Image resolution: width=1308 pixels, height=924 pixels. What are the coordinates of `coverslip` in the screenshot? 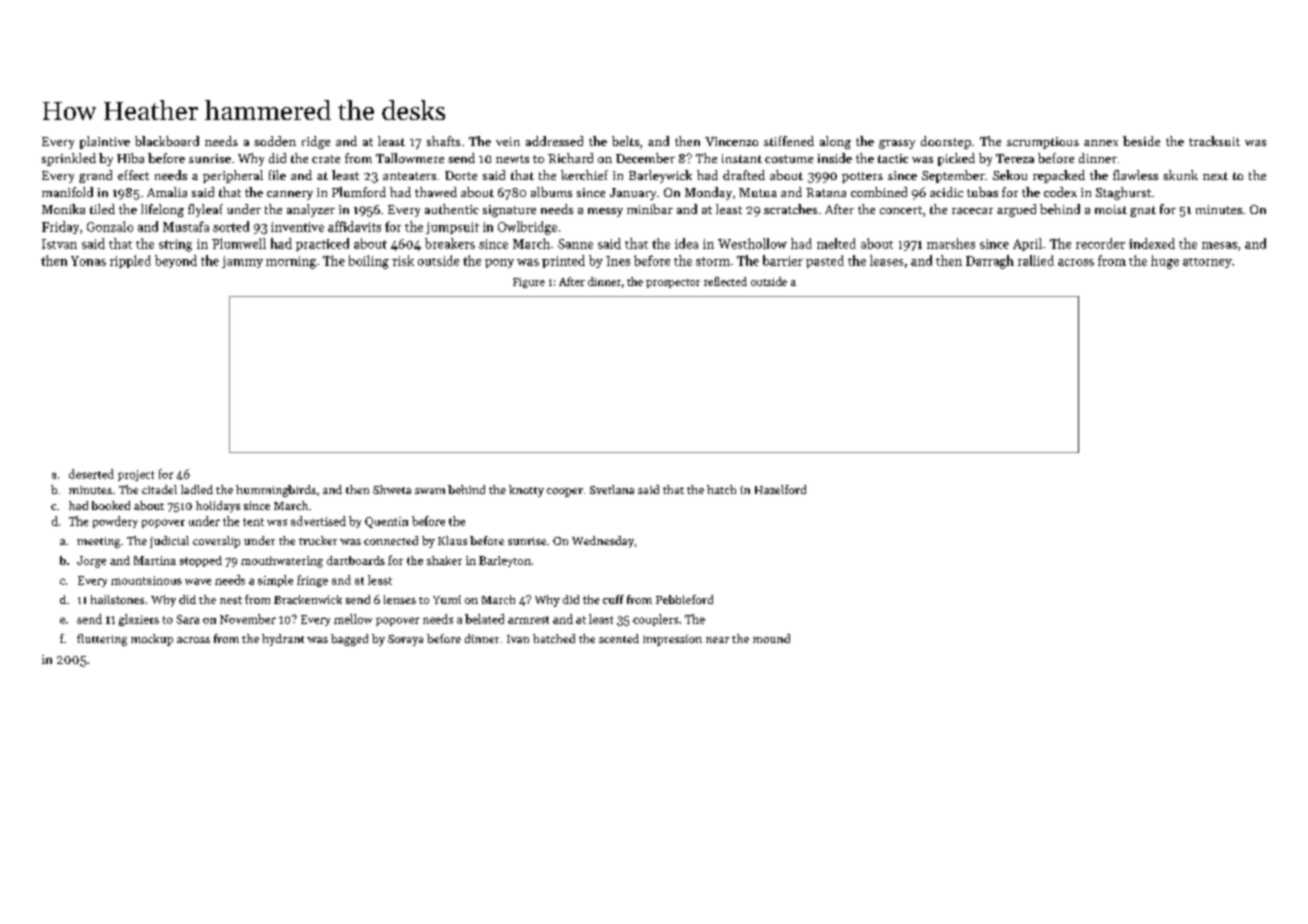 It's located at (216, 542).
